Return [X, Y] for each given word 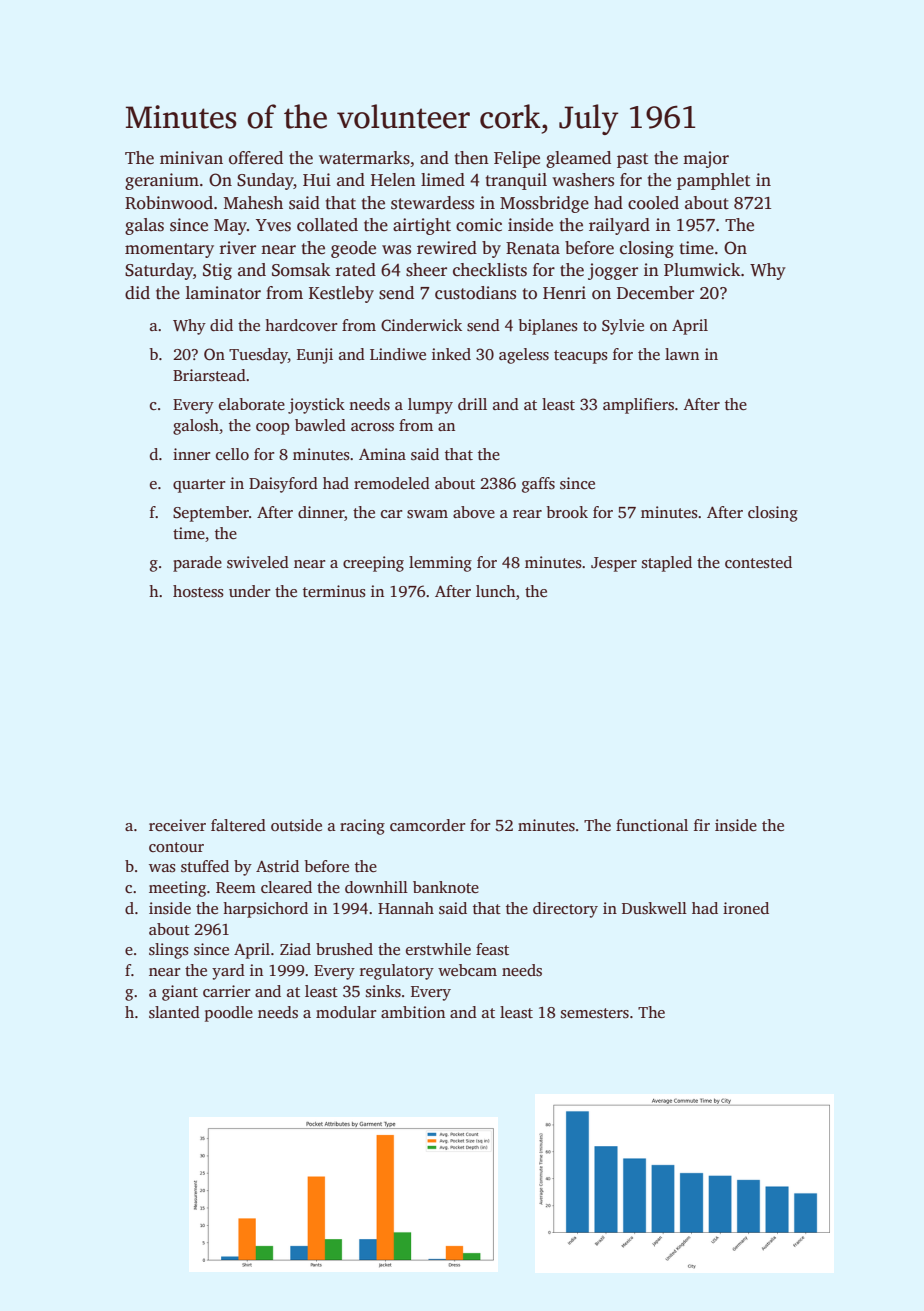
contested [758, 562]
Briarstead [209, 375]
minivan [191, 157]
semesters [595, 1013]
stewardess [432, 203]
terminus [334, 591]
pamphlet [713, 181]
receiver [177, 825]
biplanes [548, 327]
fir [702, 825]
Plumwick [702, 270]
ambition [413, 1012]
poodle [229, 1014]
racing [362, 827]
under [249, 591]
